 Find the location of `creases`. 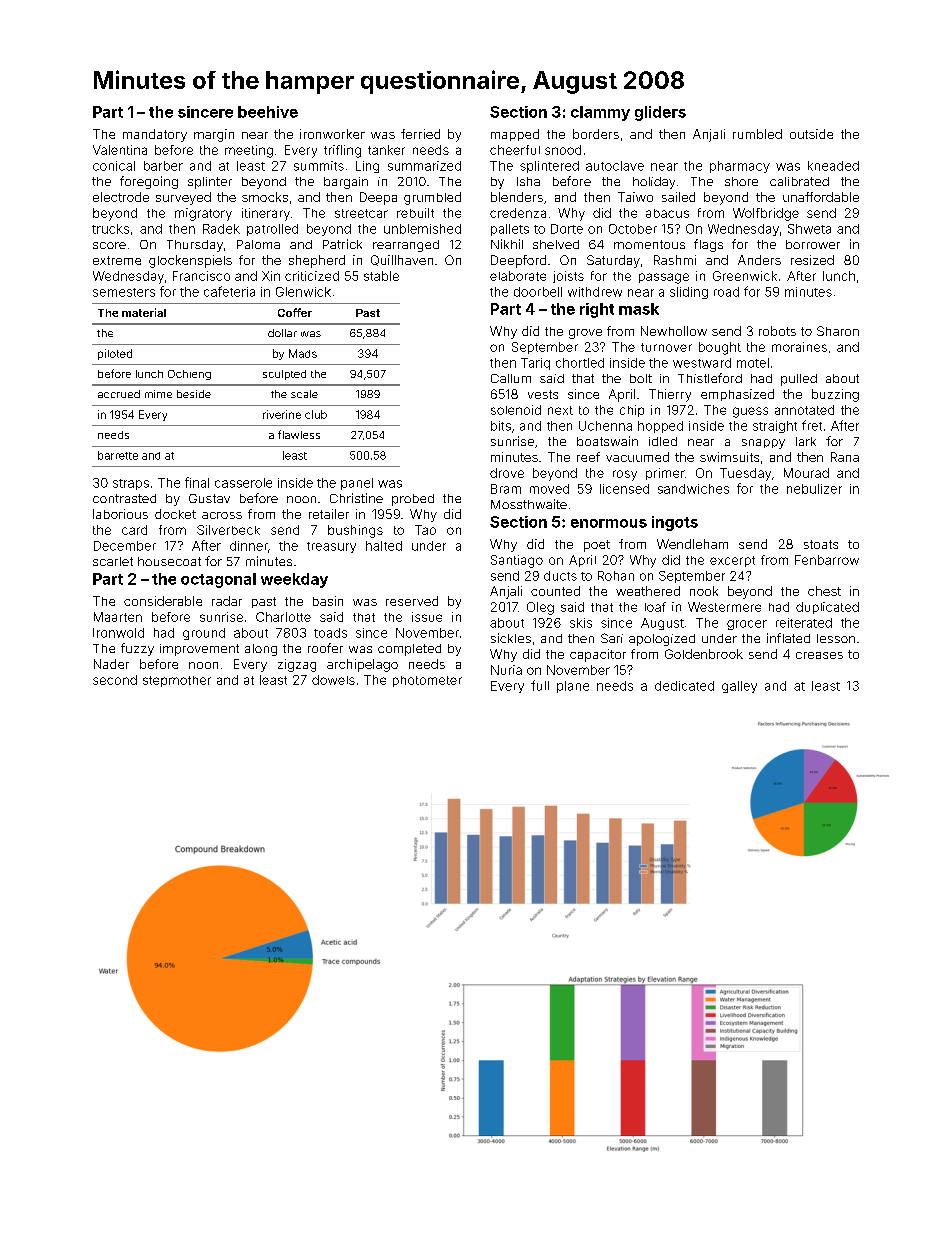

creases is located at coordinates (819, 655).
